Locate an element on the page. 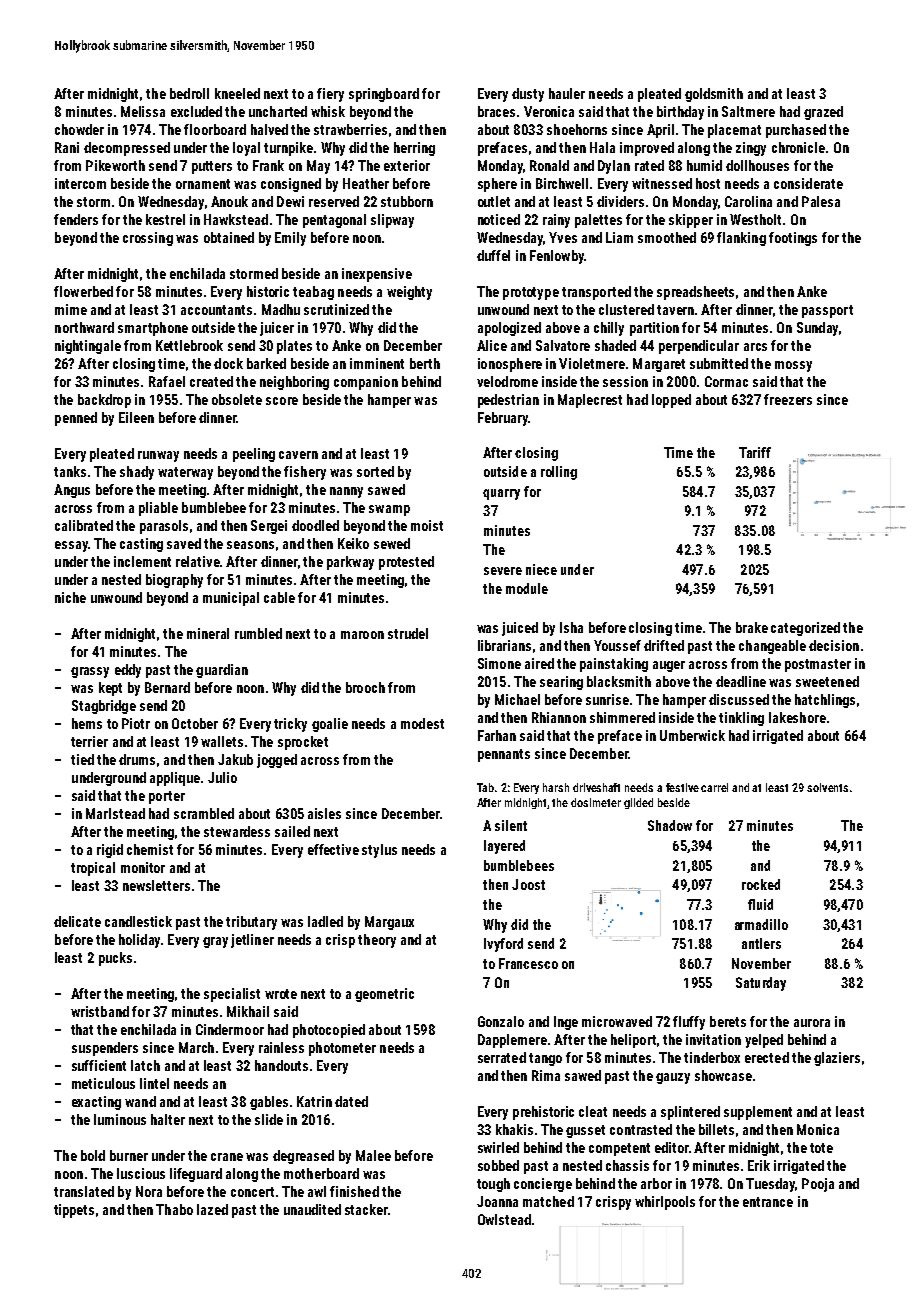  hems is located at coordinates (87, 723).
